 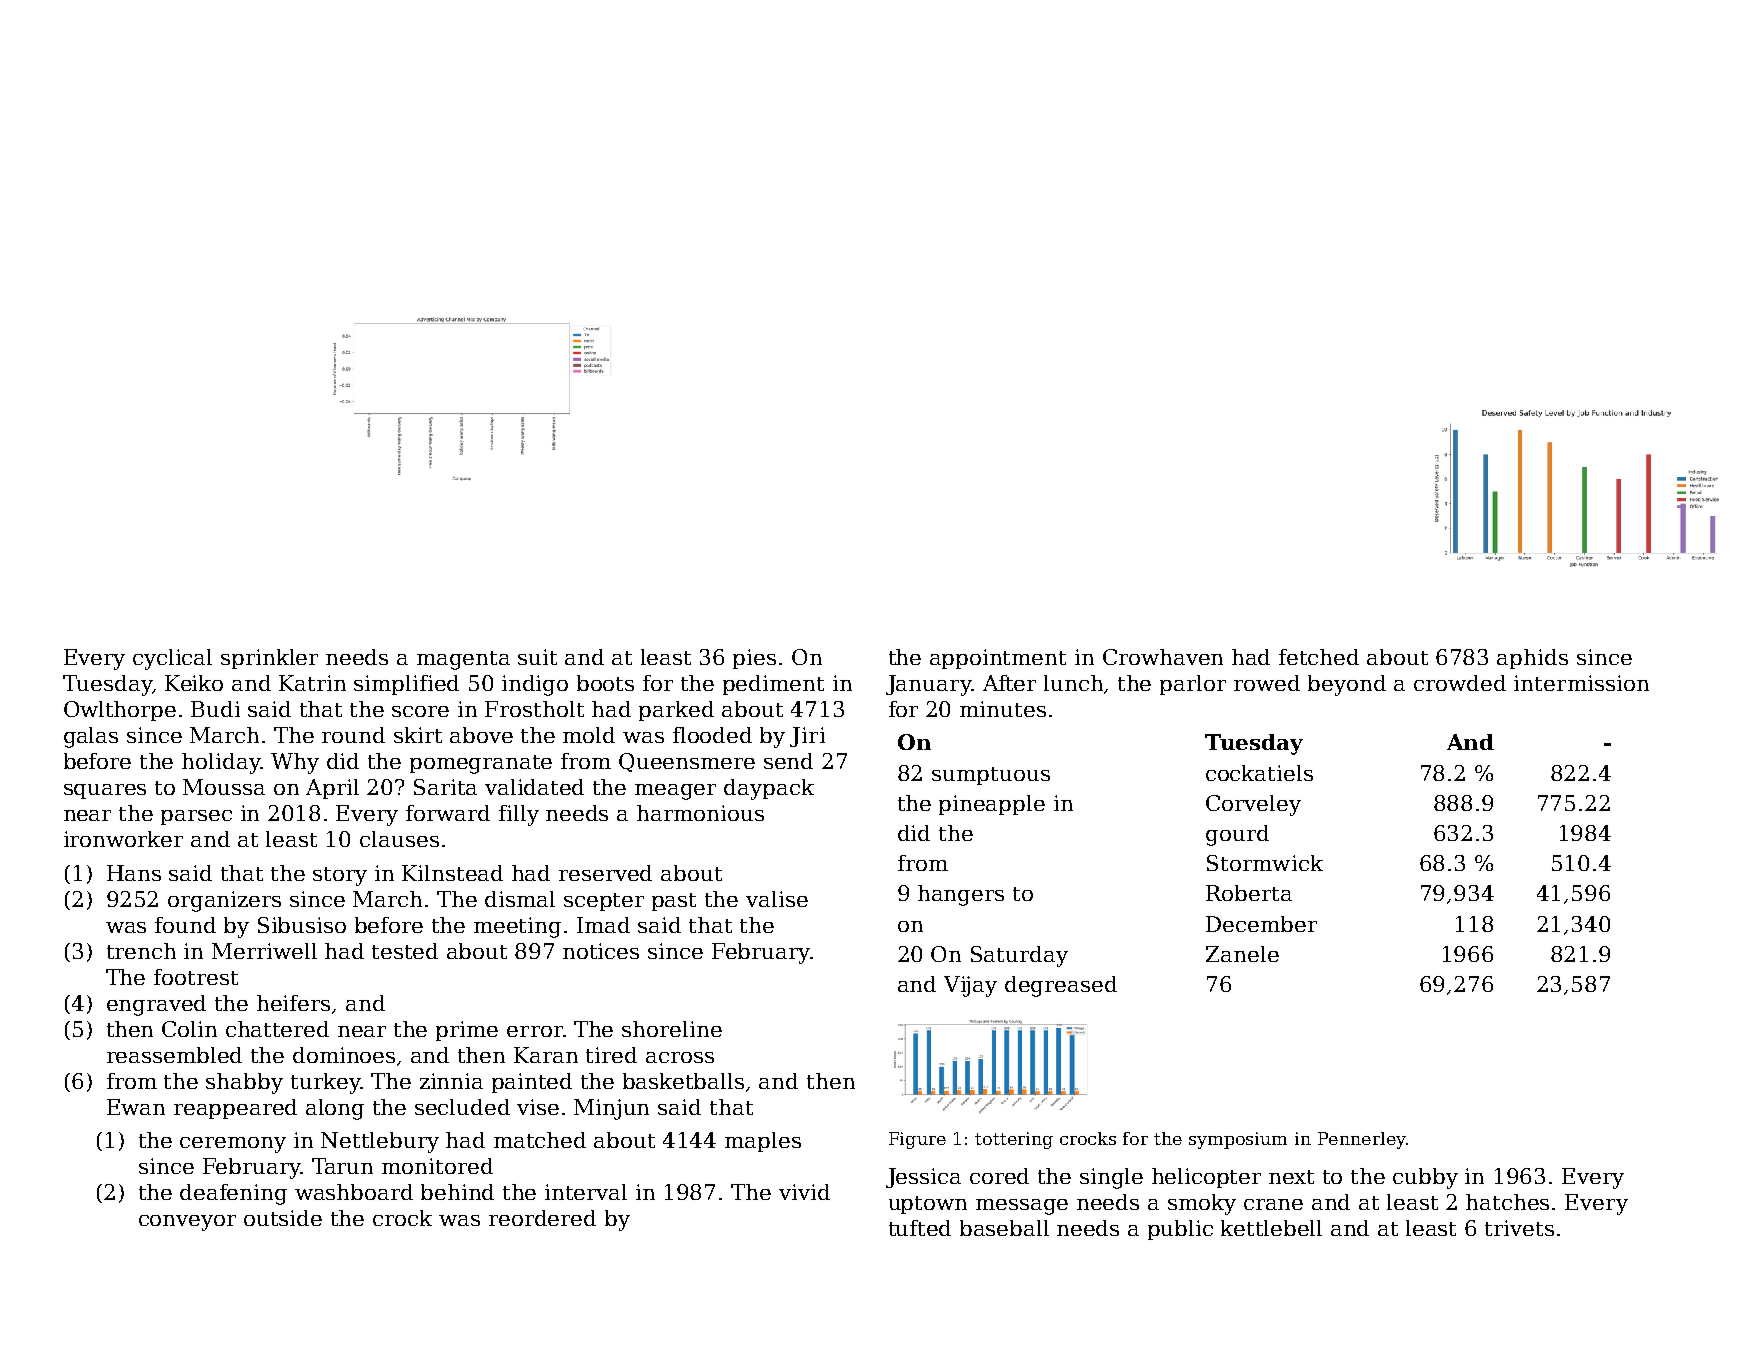 What do you see at coordinates (1425, 1178) in the screenshot?
I see `cubby` at bounding box center [1425, 1178].
